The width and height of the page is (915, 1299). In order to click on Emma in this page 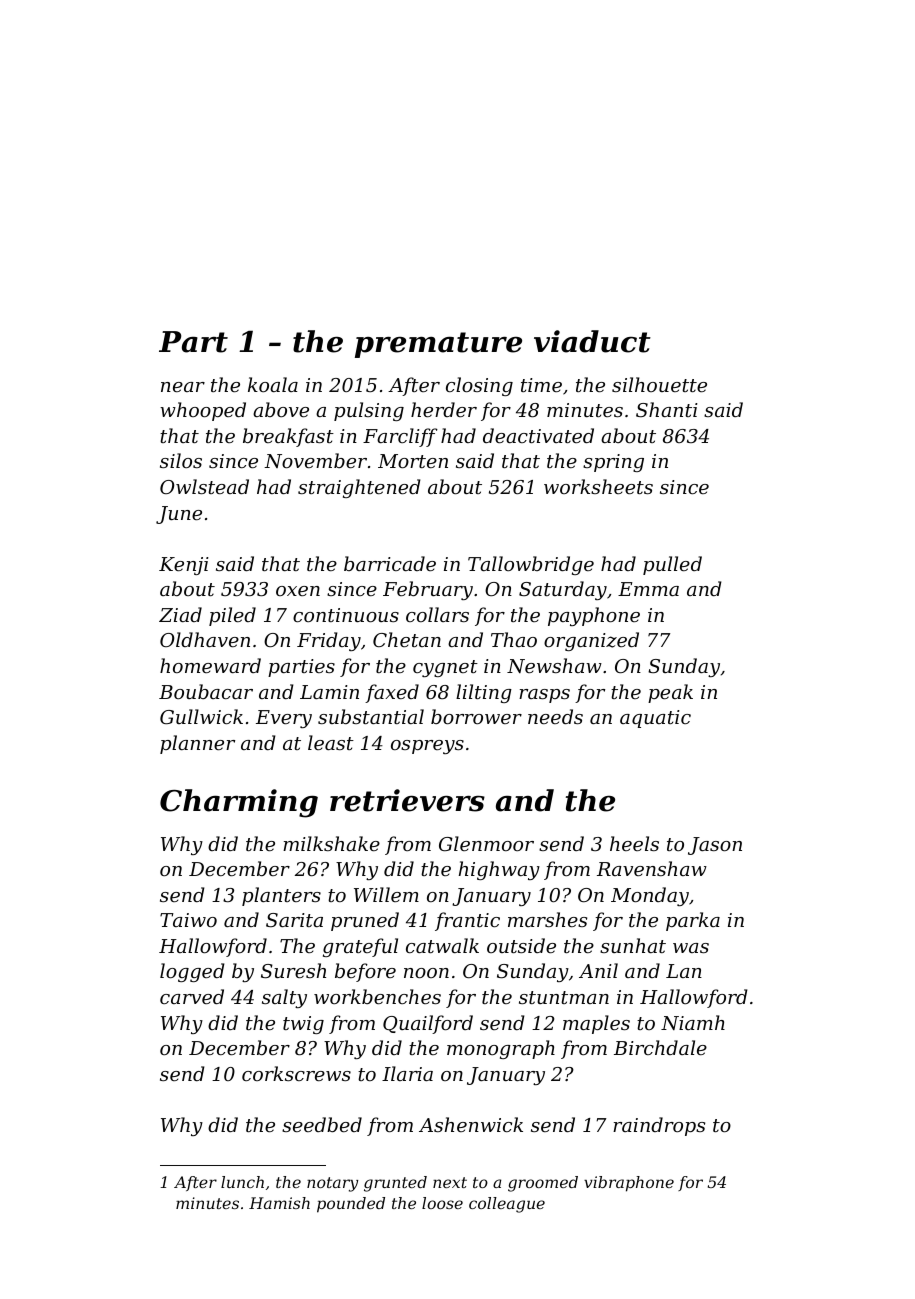, I will do `click(648, 589)`.
